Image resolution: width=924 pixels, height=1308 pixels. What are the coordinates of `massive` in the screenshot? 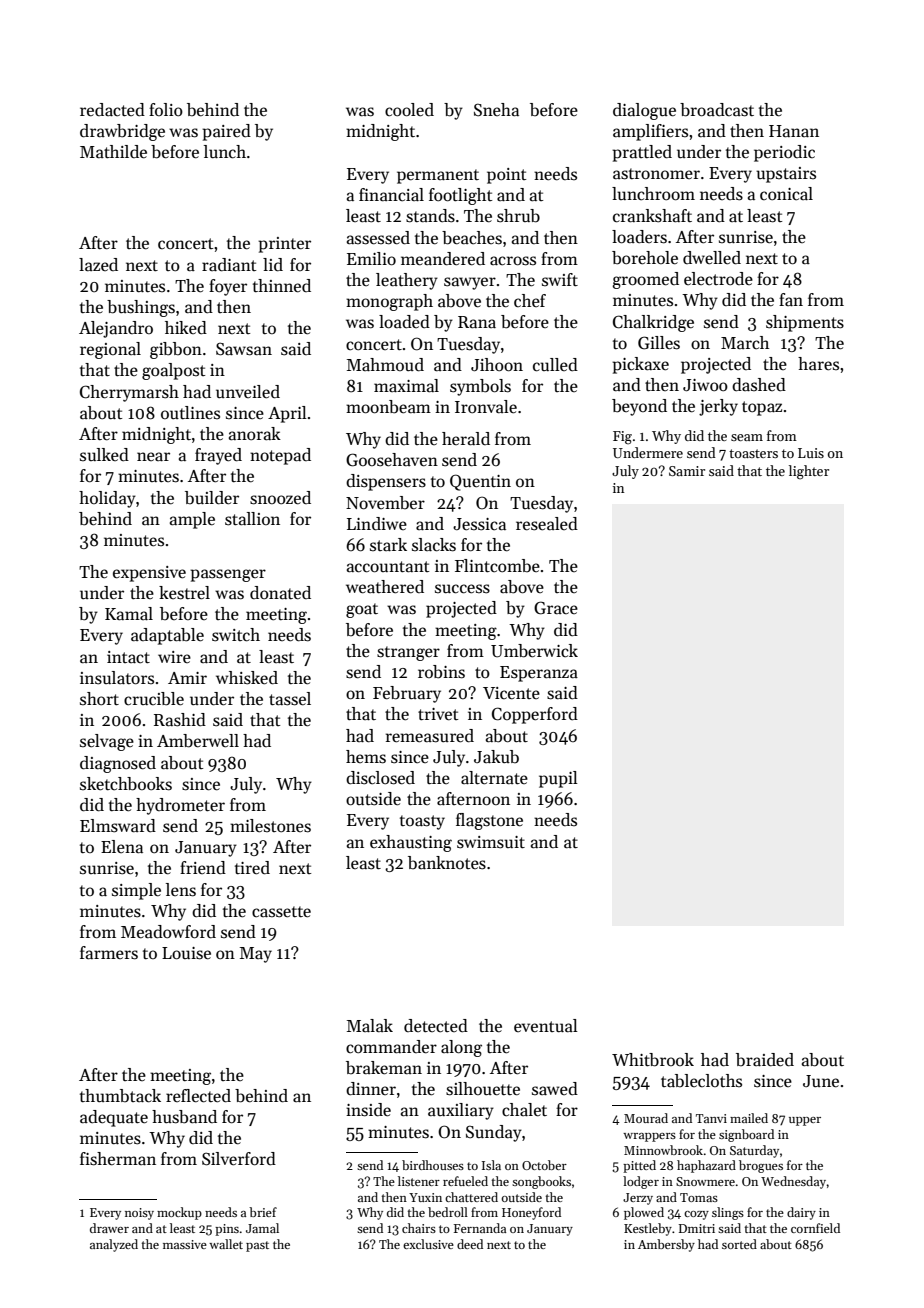 It's located at (185, 1244).
